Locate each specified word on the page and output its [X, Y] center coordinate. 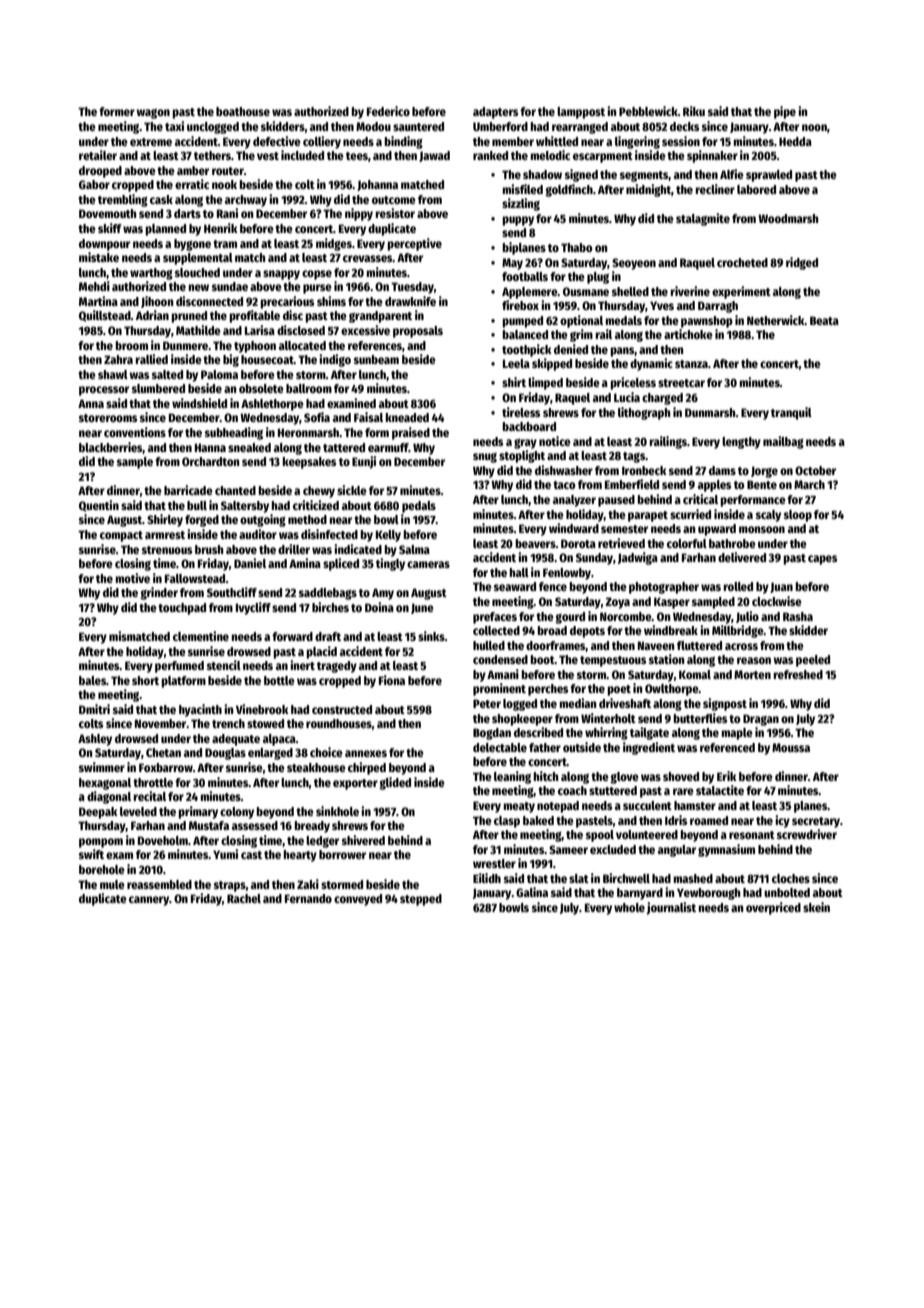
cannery [149, 901]
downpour [104, 245]
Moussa [791, 747]
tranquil [791, 413]
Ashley [95, 740]
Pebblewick [648, 111]
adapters [495, 113]
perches [548, 690]
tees [357, 156]
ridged [802, 263]
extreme [151, 142]
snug [485, 458]
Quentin [99, 506]
